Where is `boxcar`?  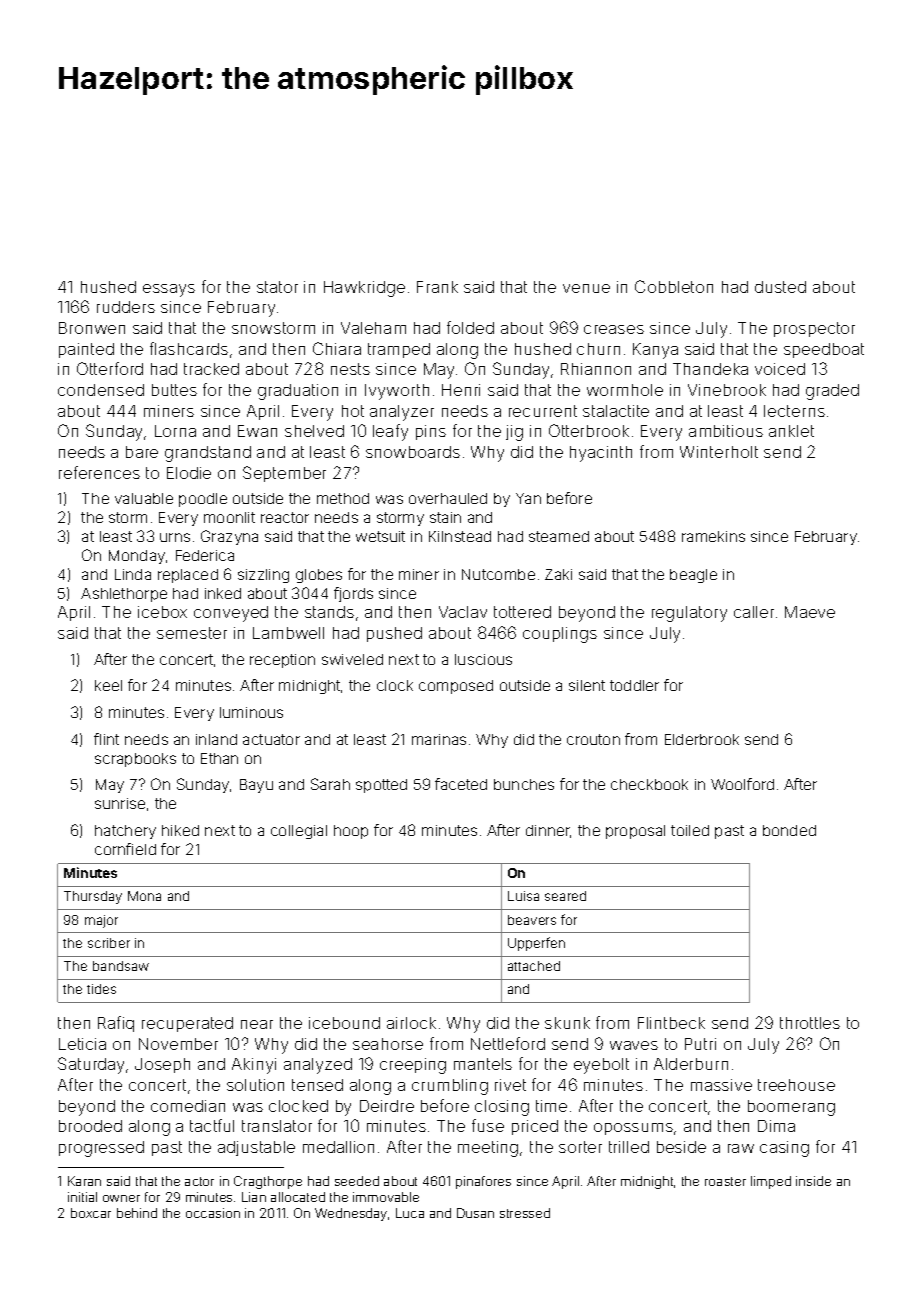 boxcar is located at coordinates (91, 1213).
